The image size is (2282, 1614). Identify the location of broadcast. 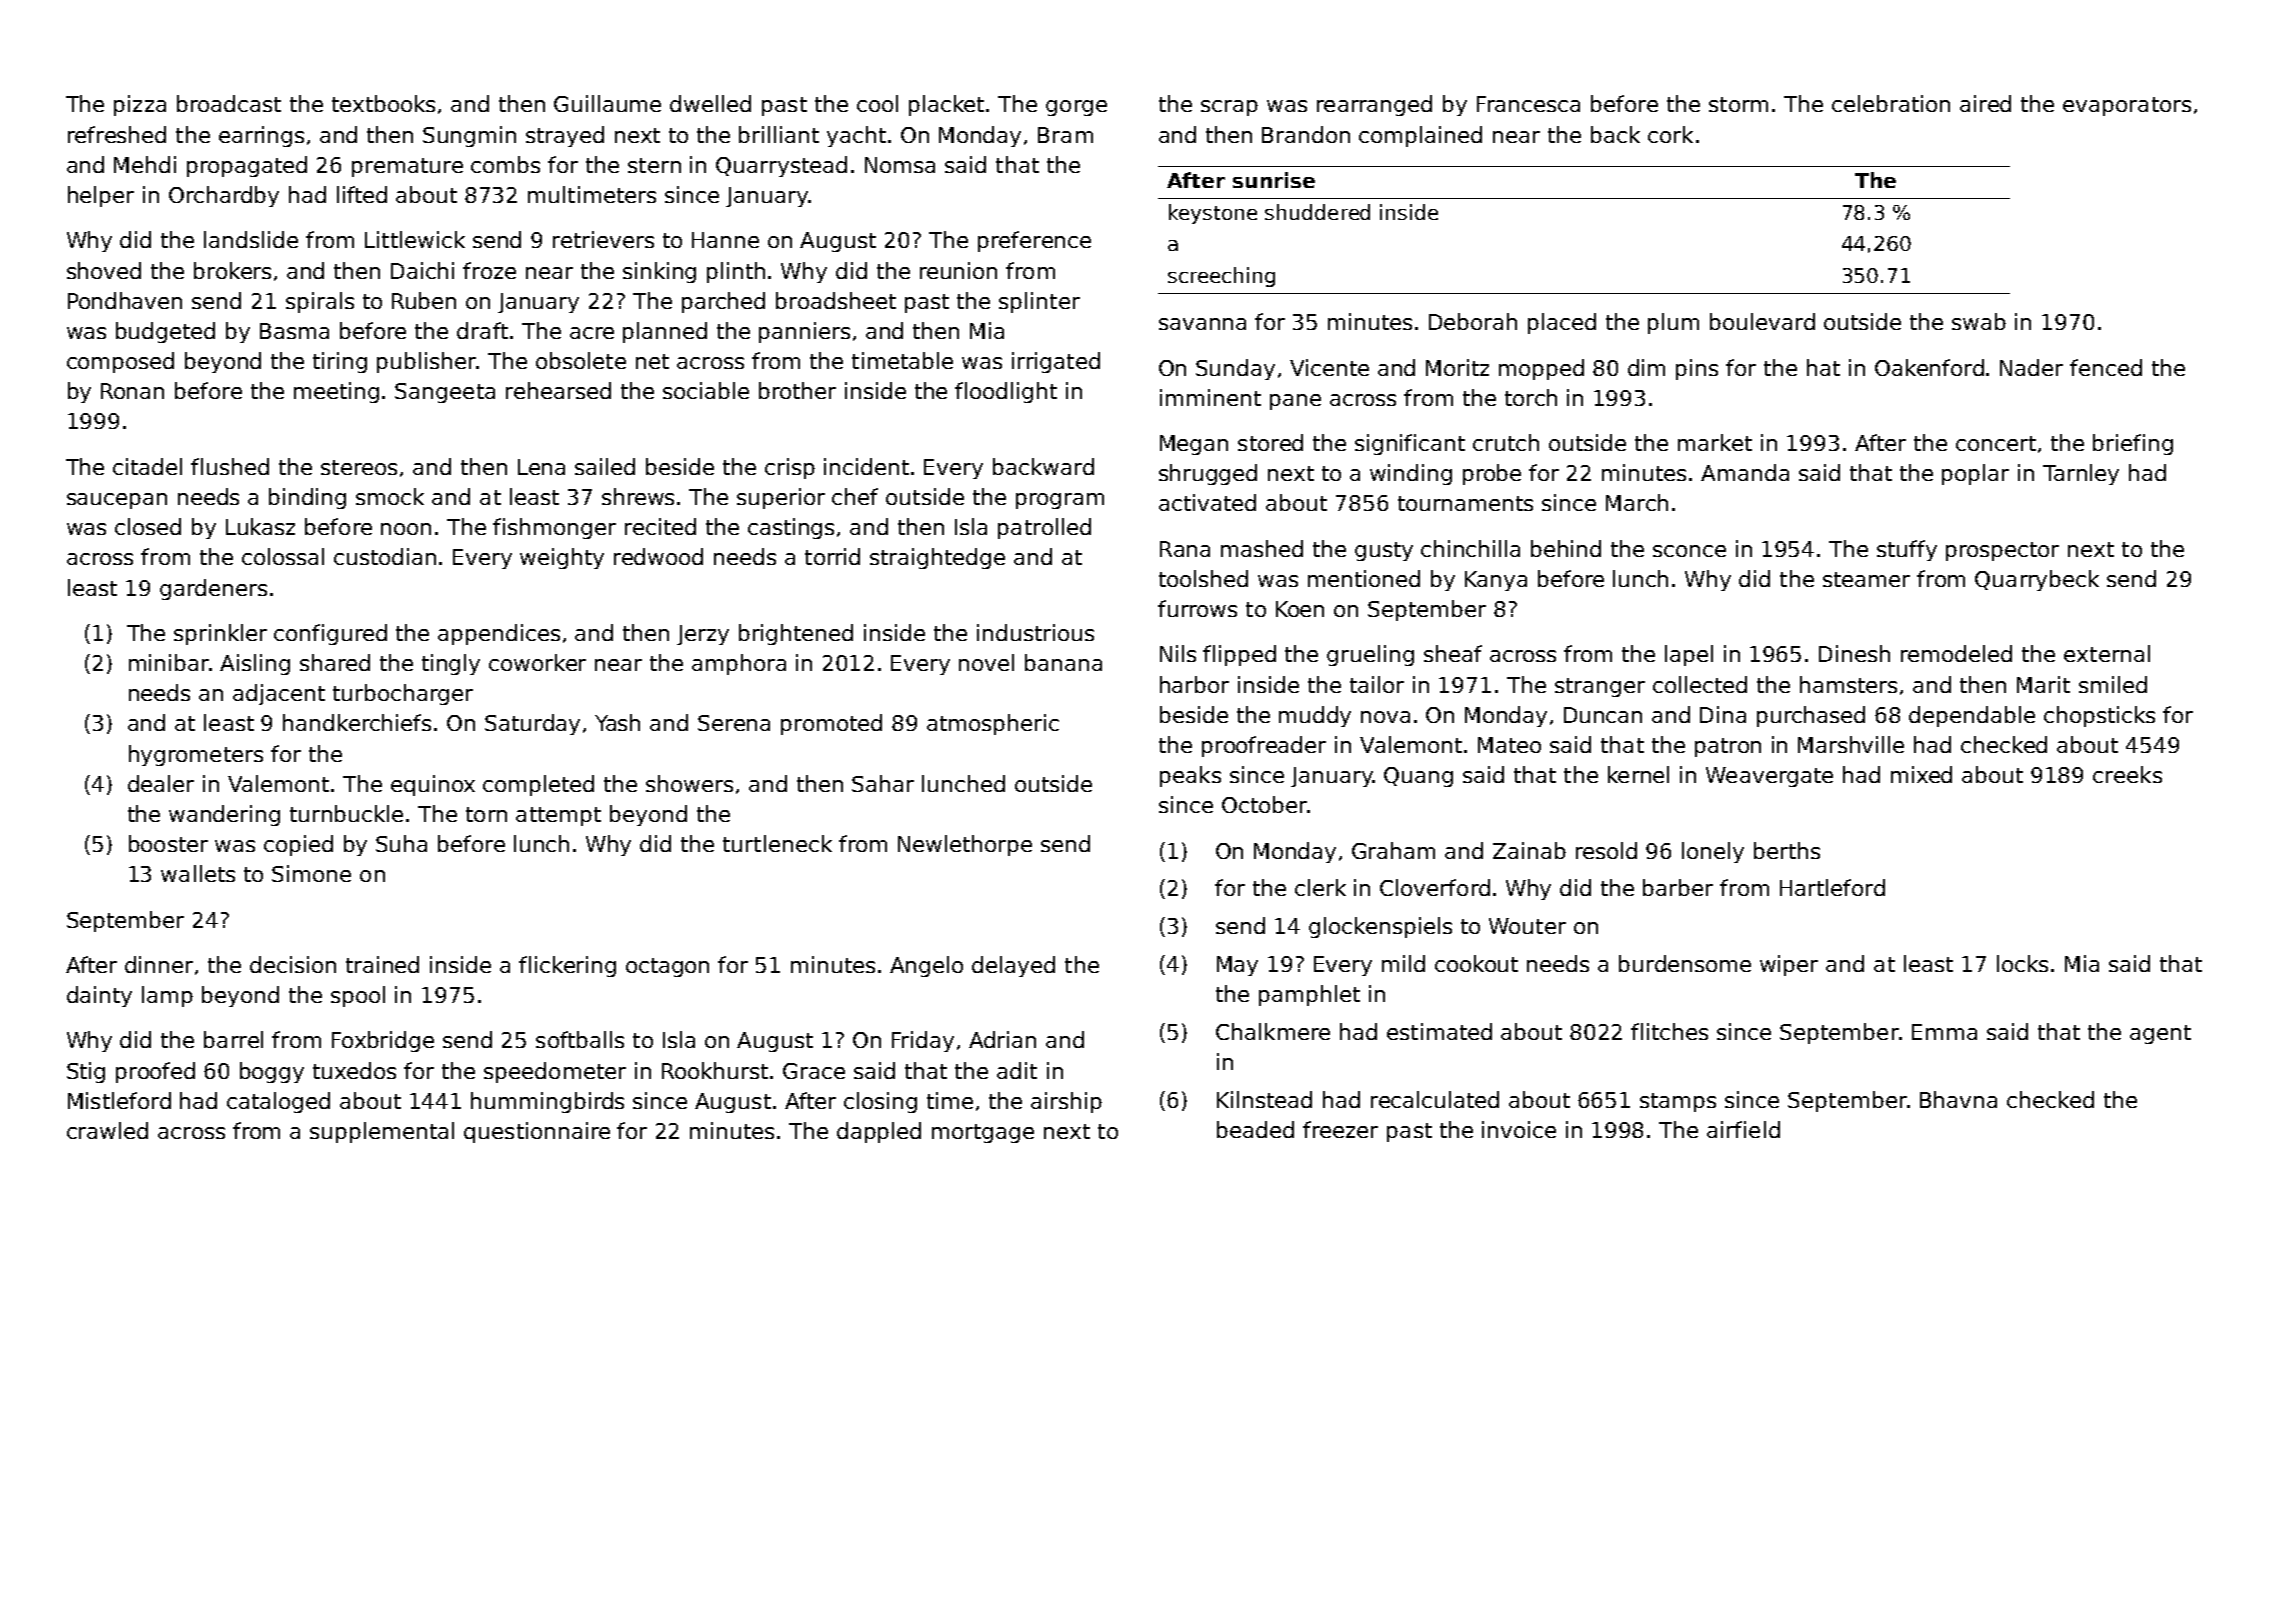
(229, 103).
